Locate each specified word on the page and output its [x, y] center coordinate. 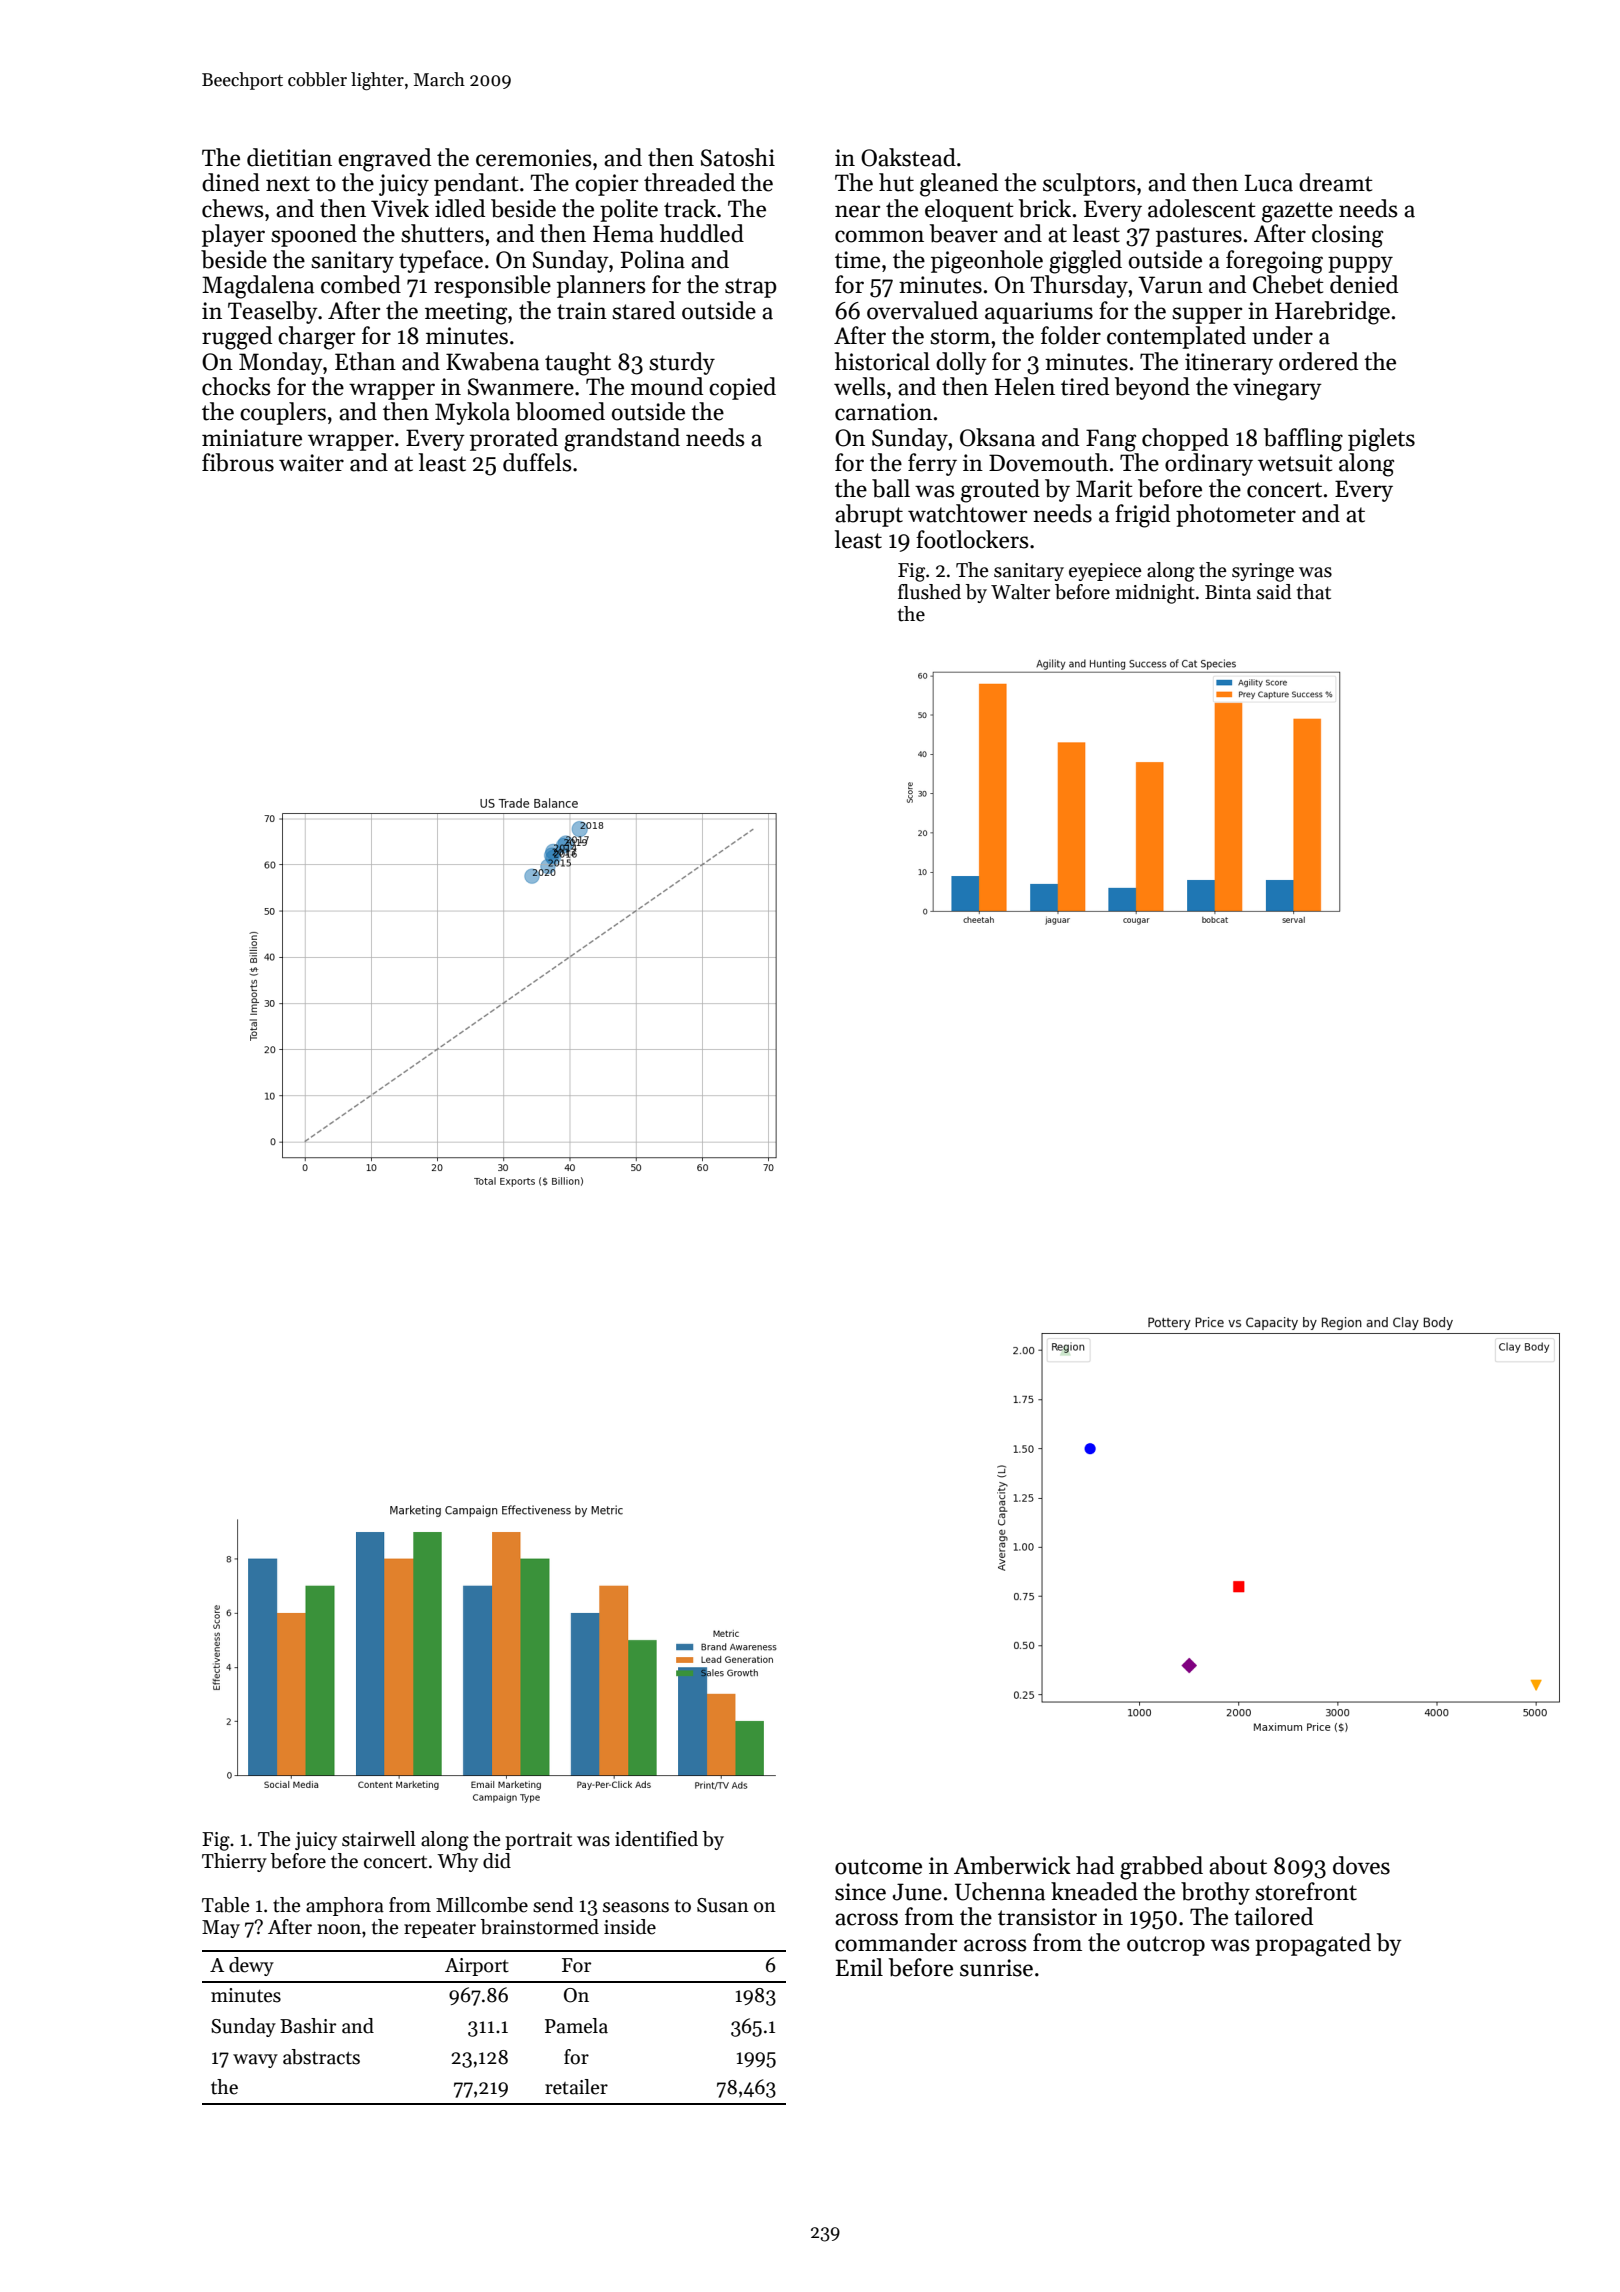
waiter [311, 463]
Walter [1020, 592]
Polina [652, 259]
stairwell [379, 1839]
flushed [929, 592]
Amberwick [1012, 1865]
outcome [878, 1867]
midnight [1155, 594]
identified [656, 1839]
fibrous [238, 462]
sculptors [1089, 184]
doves [1361, 1865]
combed [361, 284]
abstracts [321, 2057]
